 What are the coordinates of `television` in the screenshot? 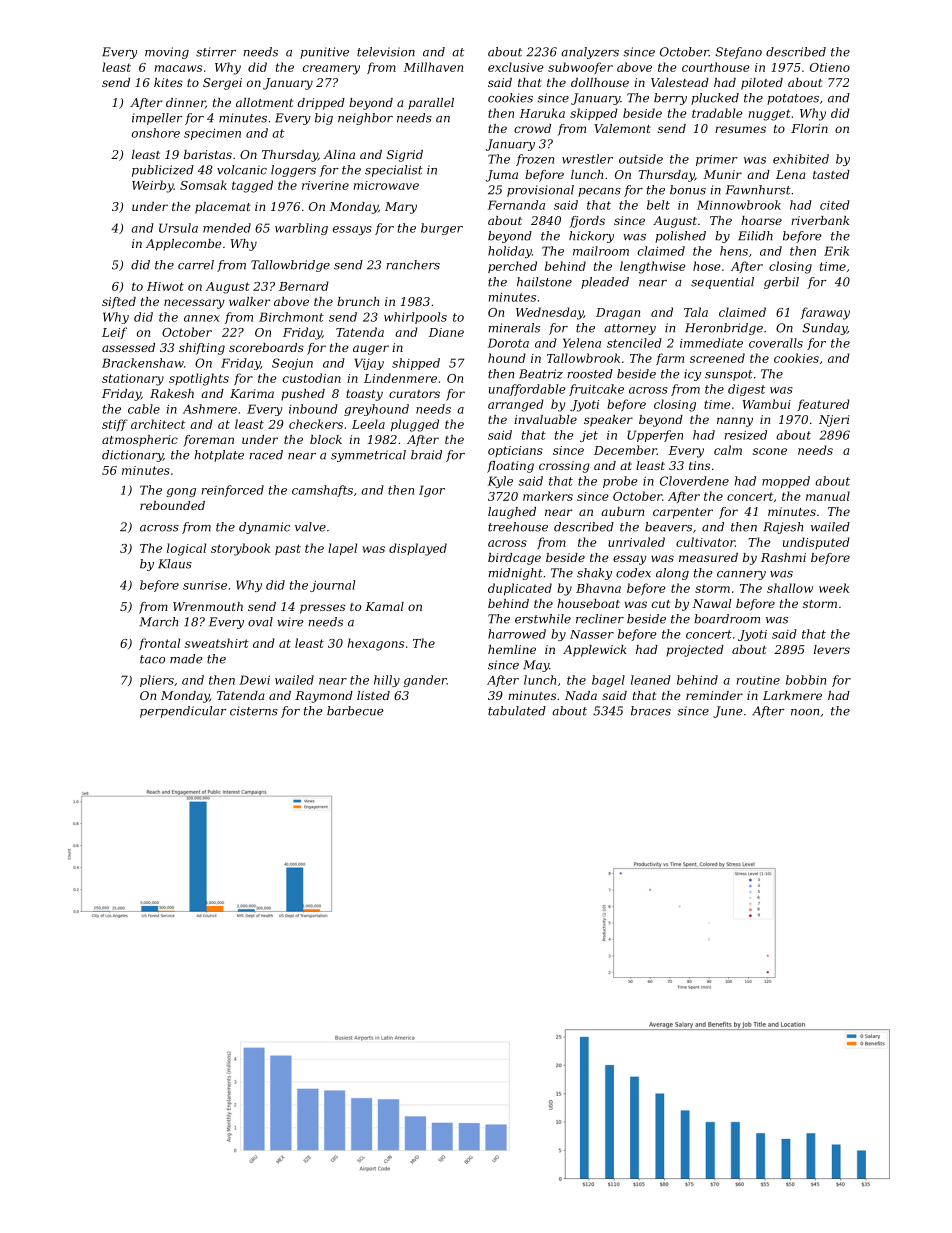 It's located at (386, 52).
